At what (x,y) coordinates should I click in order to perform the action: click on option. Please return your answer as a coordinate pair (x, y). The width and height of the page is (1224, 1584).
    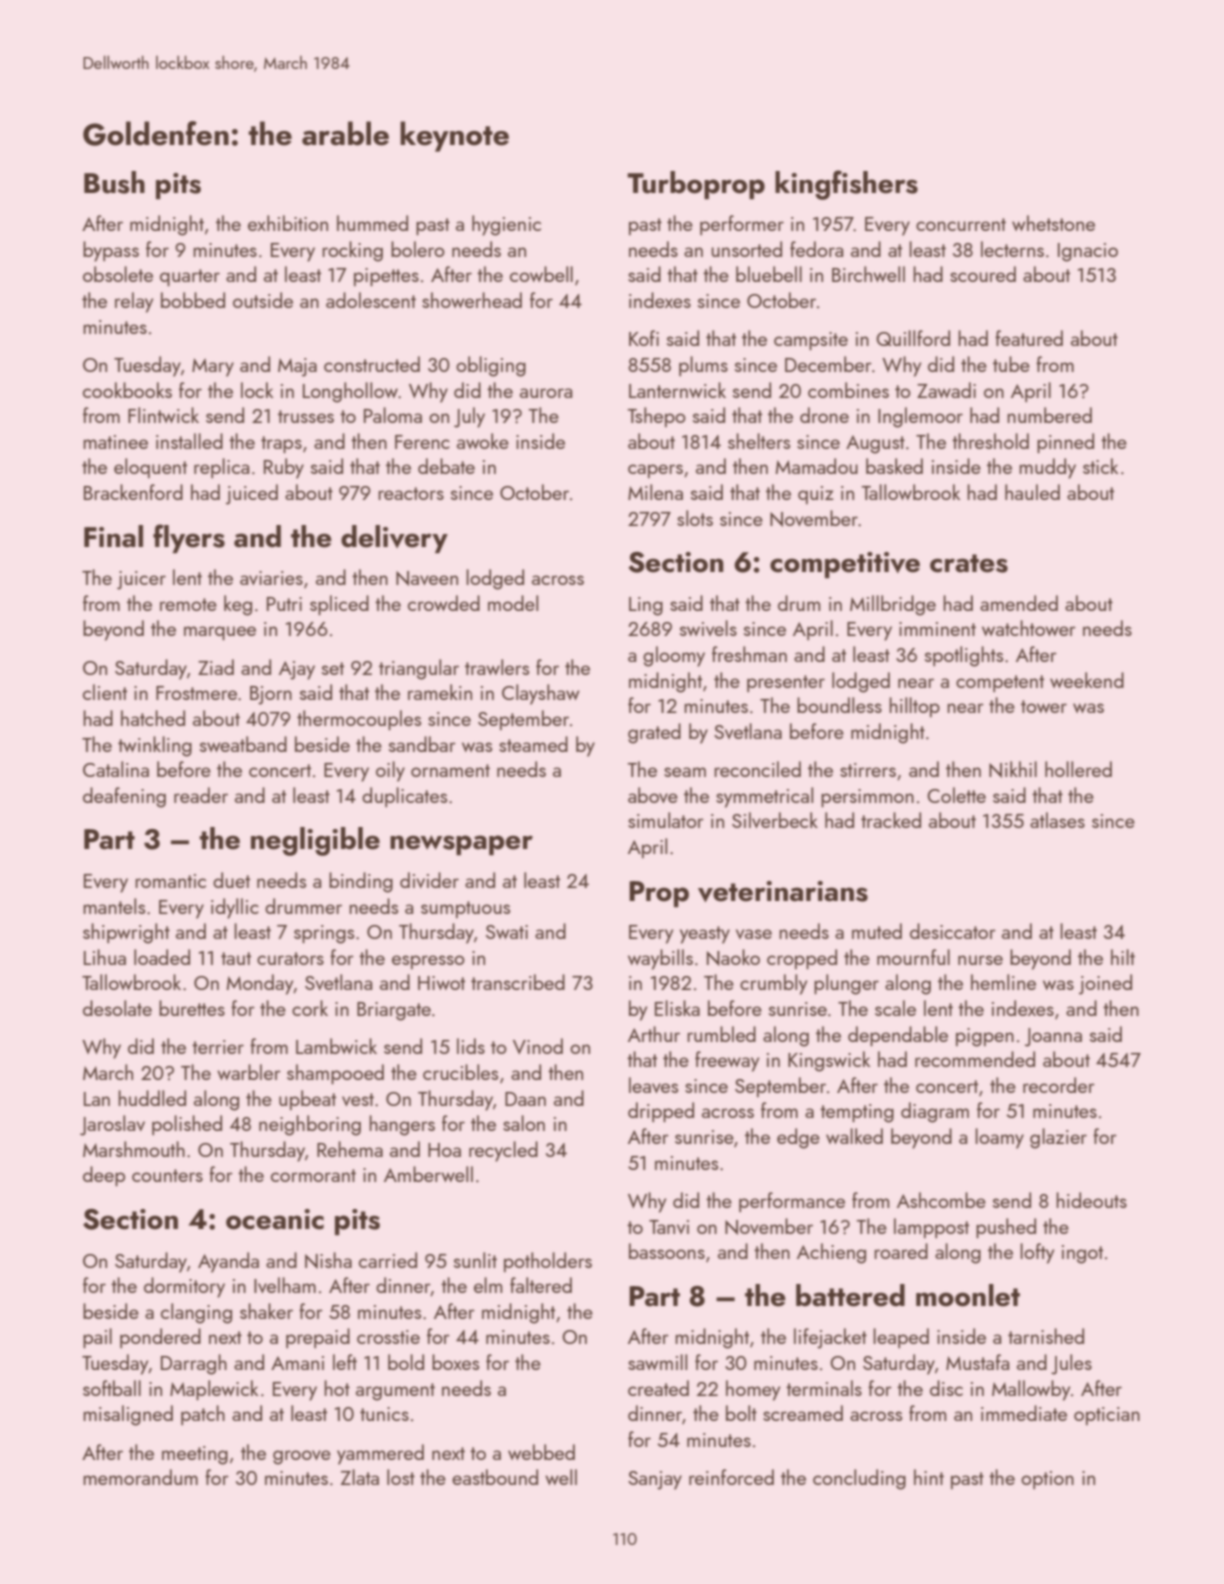
    Looking at the image, I should click on (1047, 1480).
